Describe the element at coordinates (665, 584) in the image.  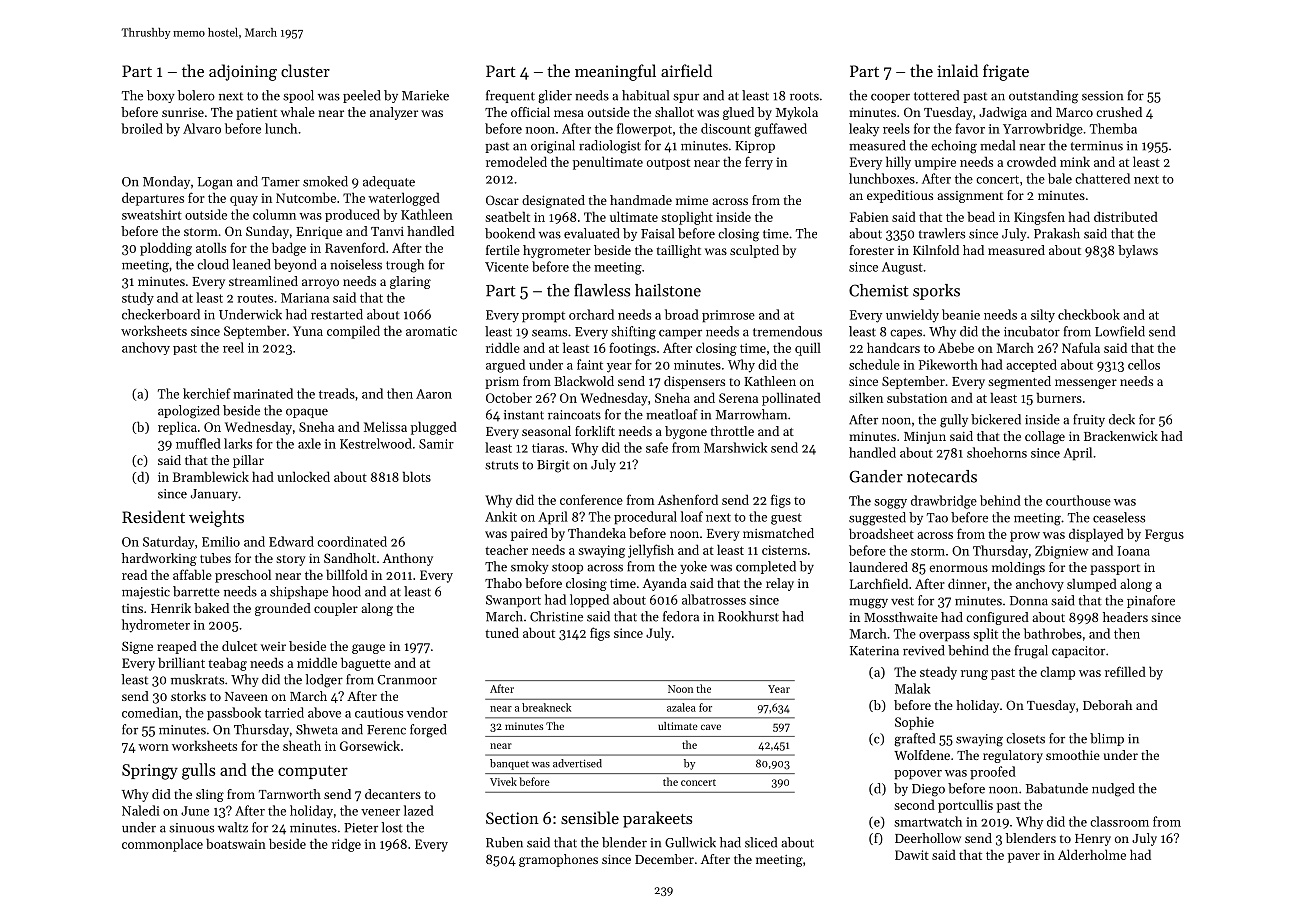
I see `Ayanda` at that location.
